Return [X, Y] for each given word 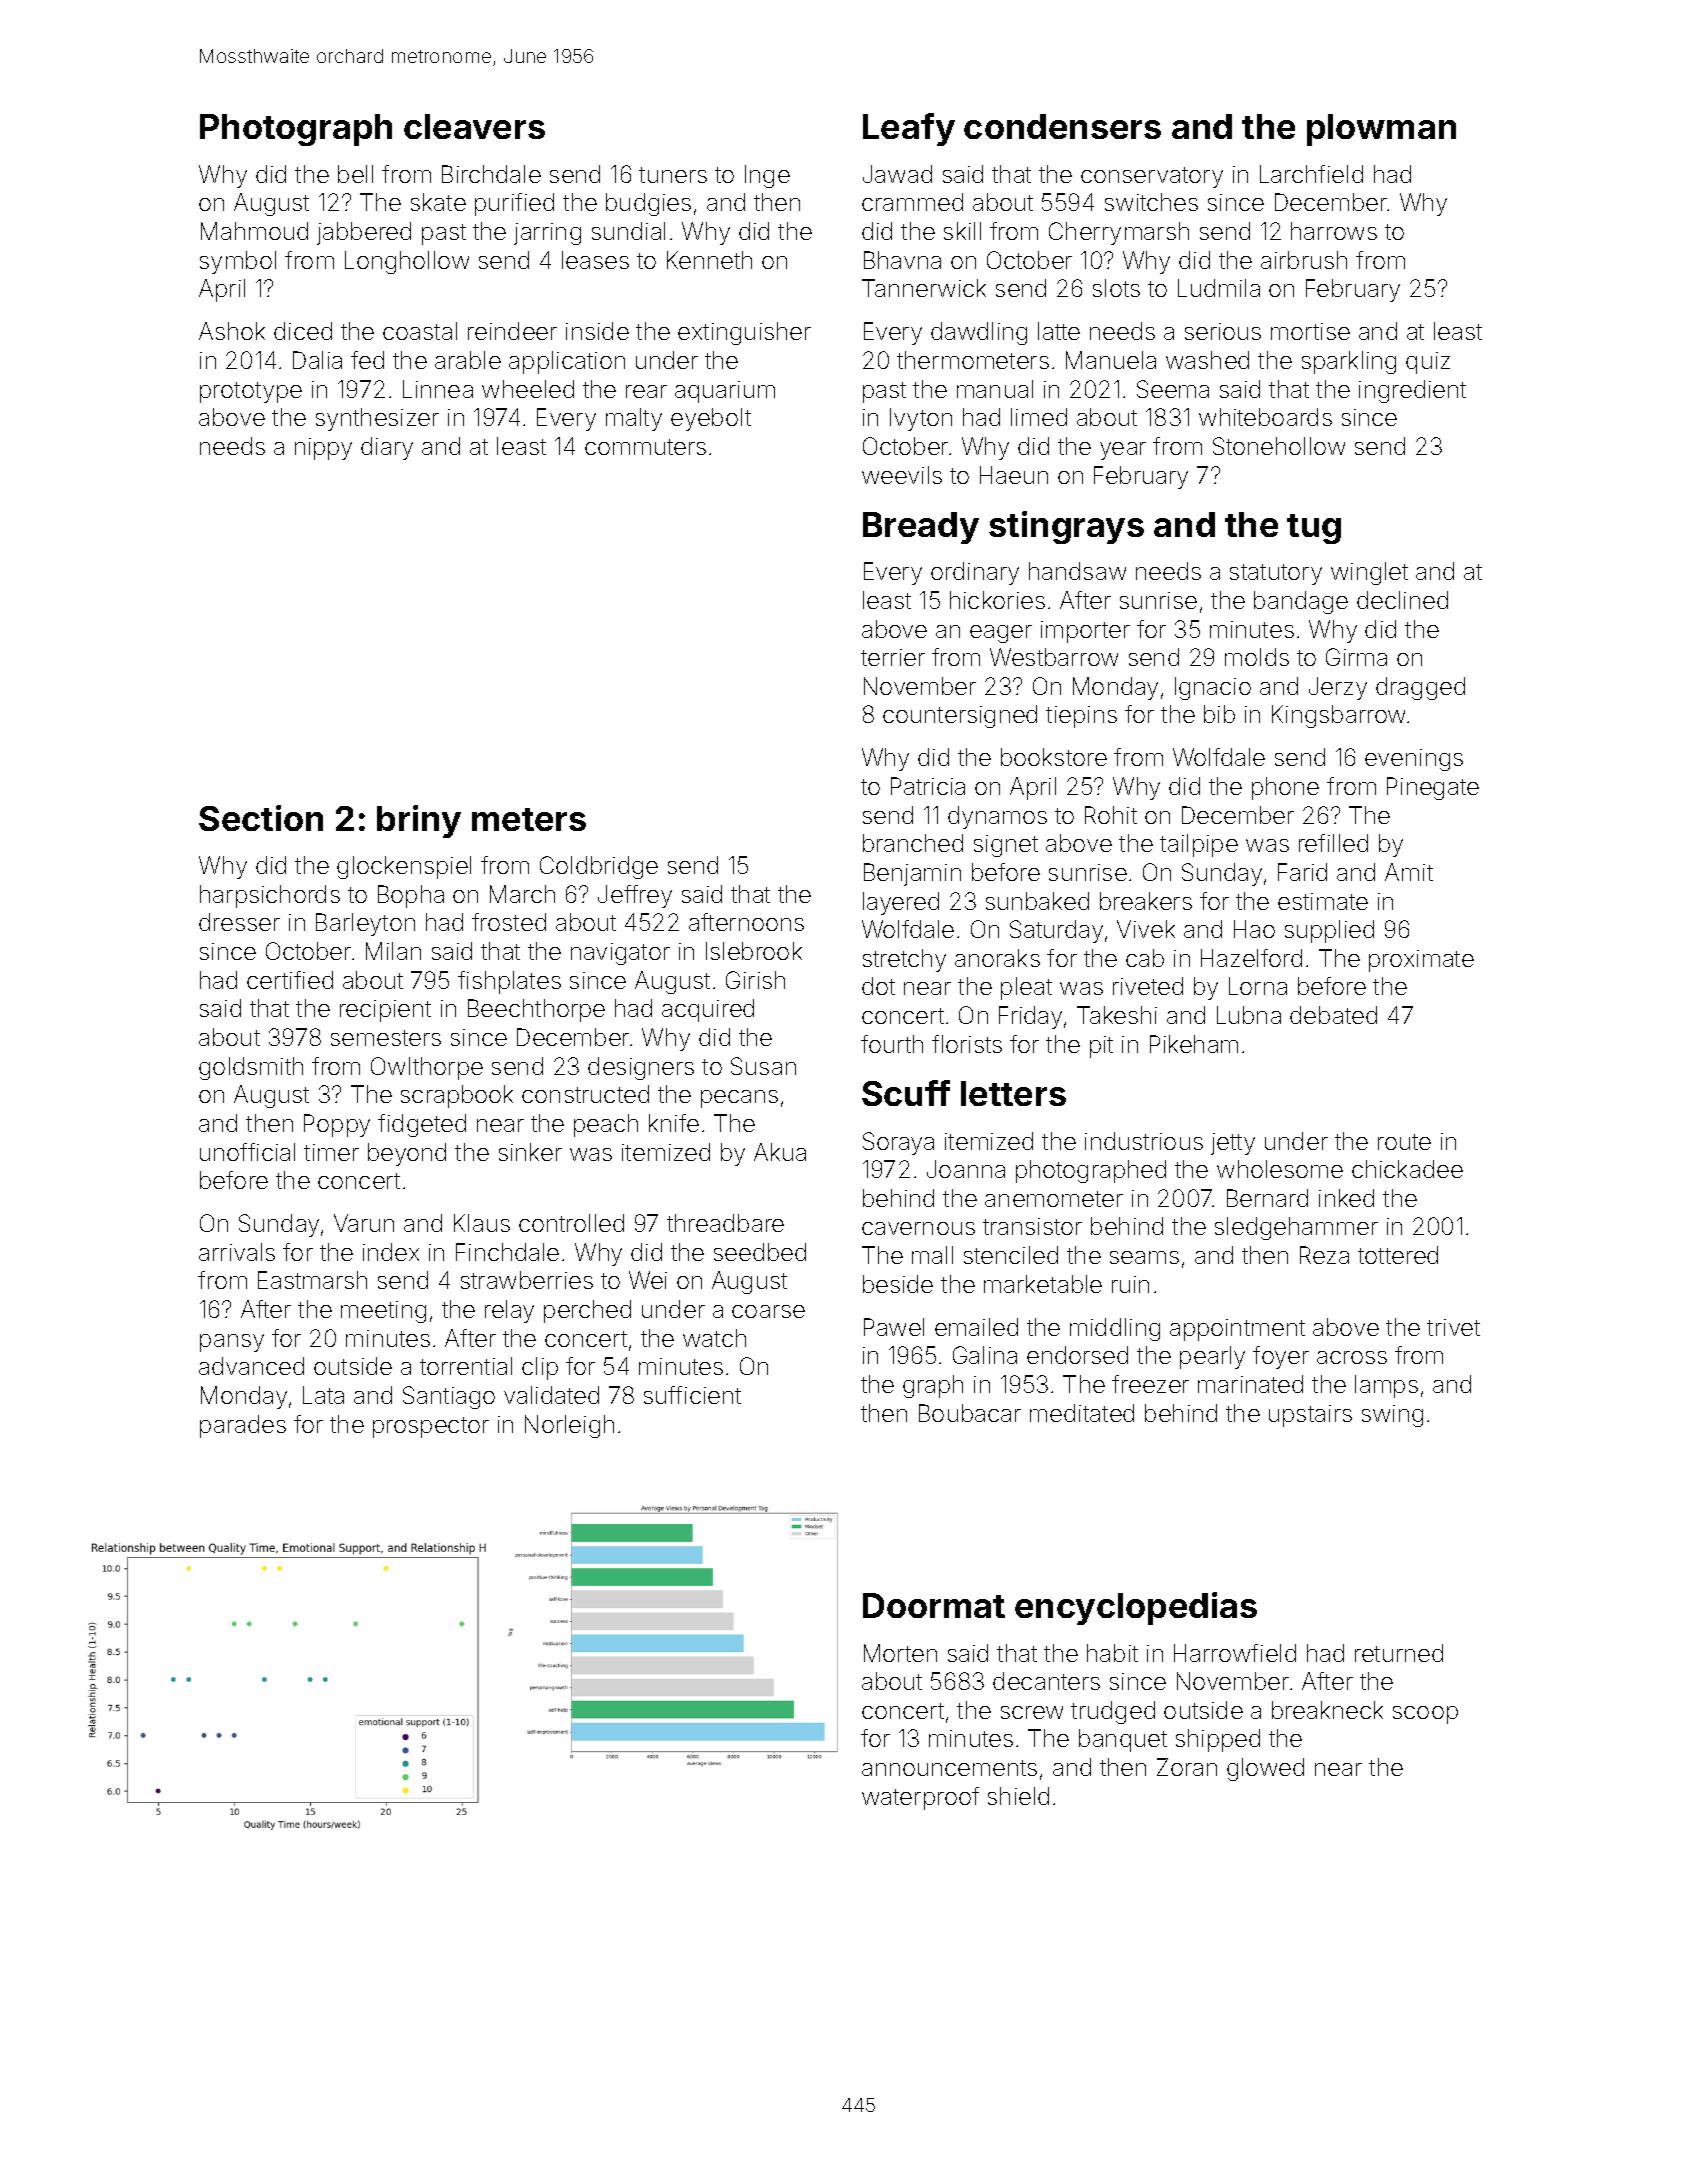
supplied [1329, 931]
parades [243, 1426]
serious [1223, 331]
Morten [900, 1653]
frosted [509, 922]
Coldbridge [599, 867]
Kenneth [709, 260]
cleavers [474, 126]
